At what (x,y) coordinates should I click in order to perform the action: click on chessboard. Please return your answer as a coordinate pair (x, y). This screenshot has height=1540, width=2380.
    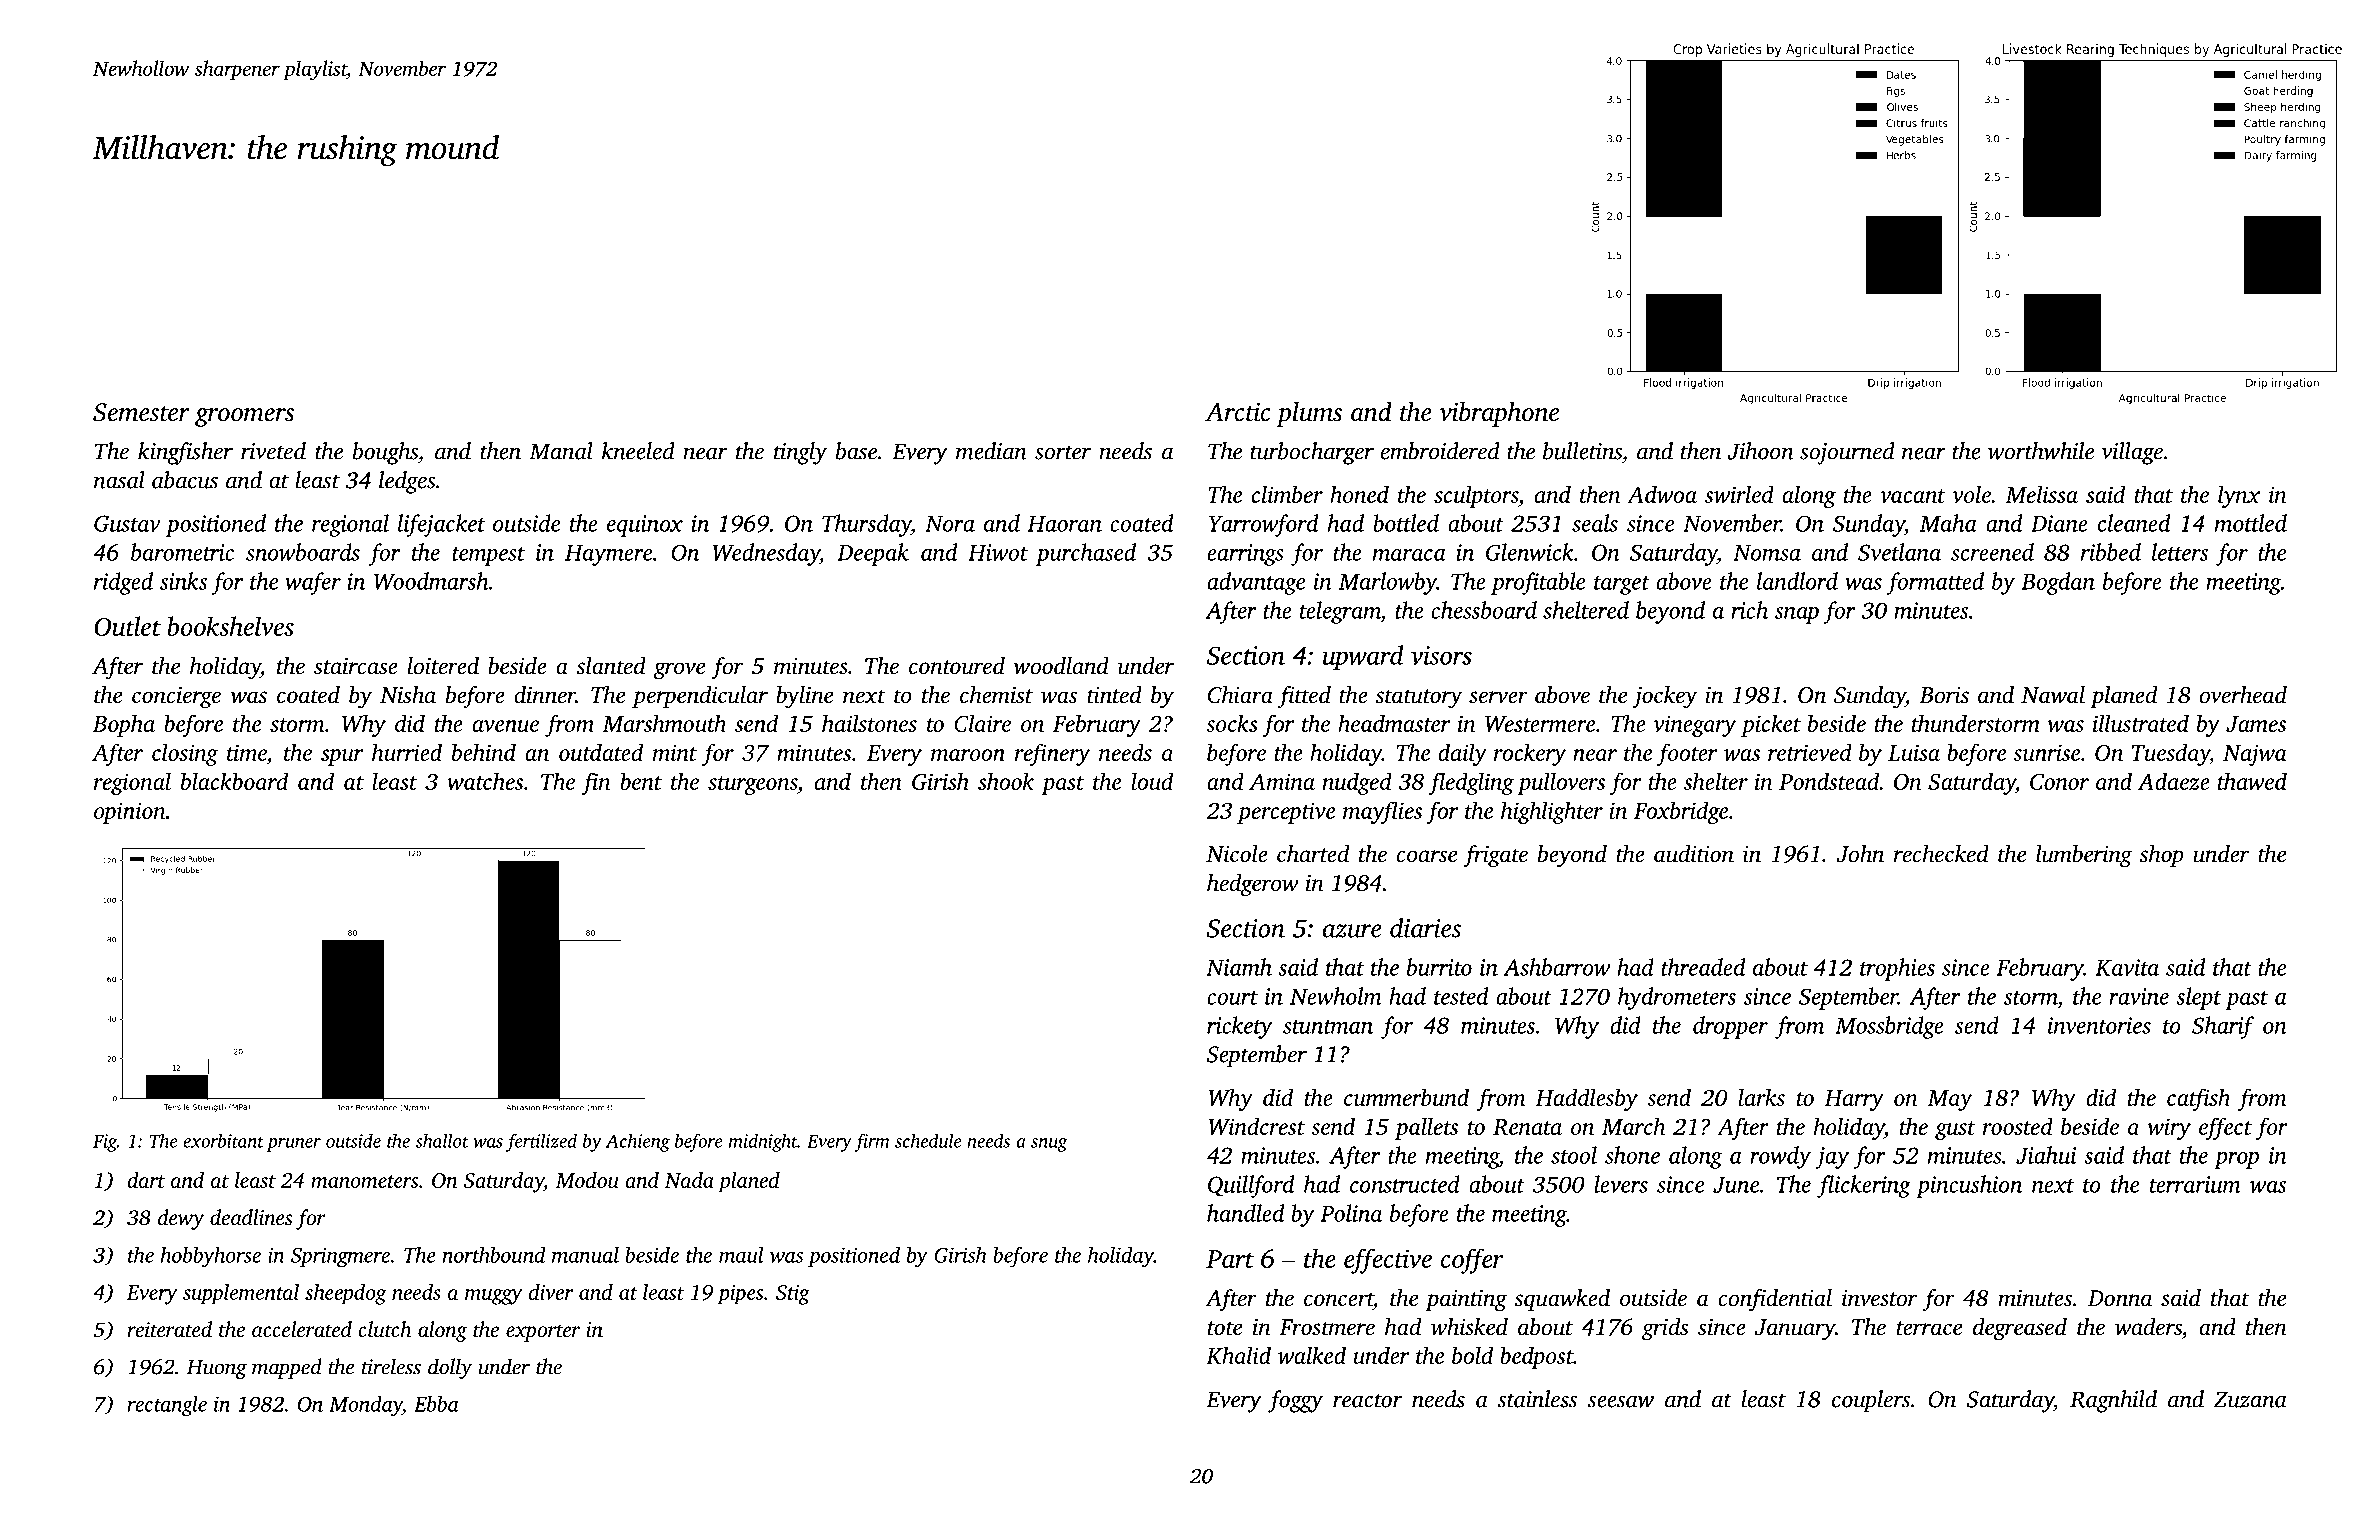
    Looking at the image, I should click on (1484, 610).
